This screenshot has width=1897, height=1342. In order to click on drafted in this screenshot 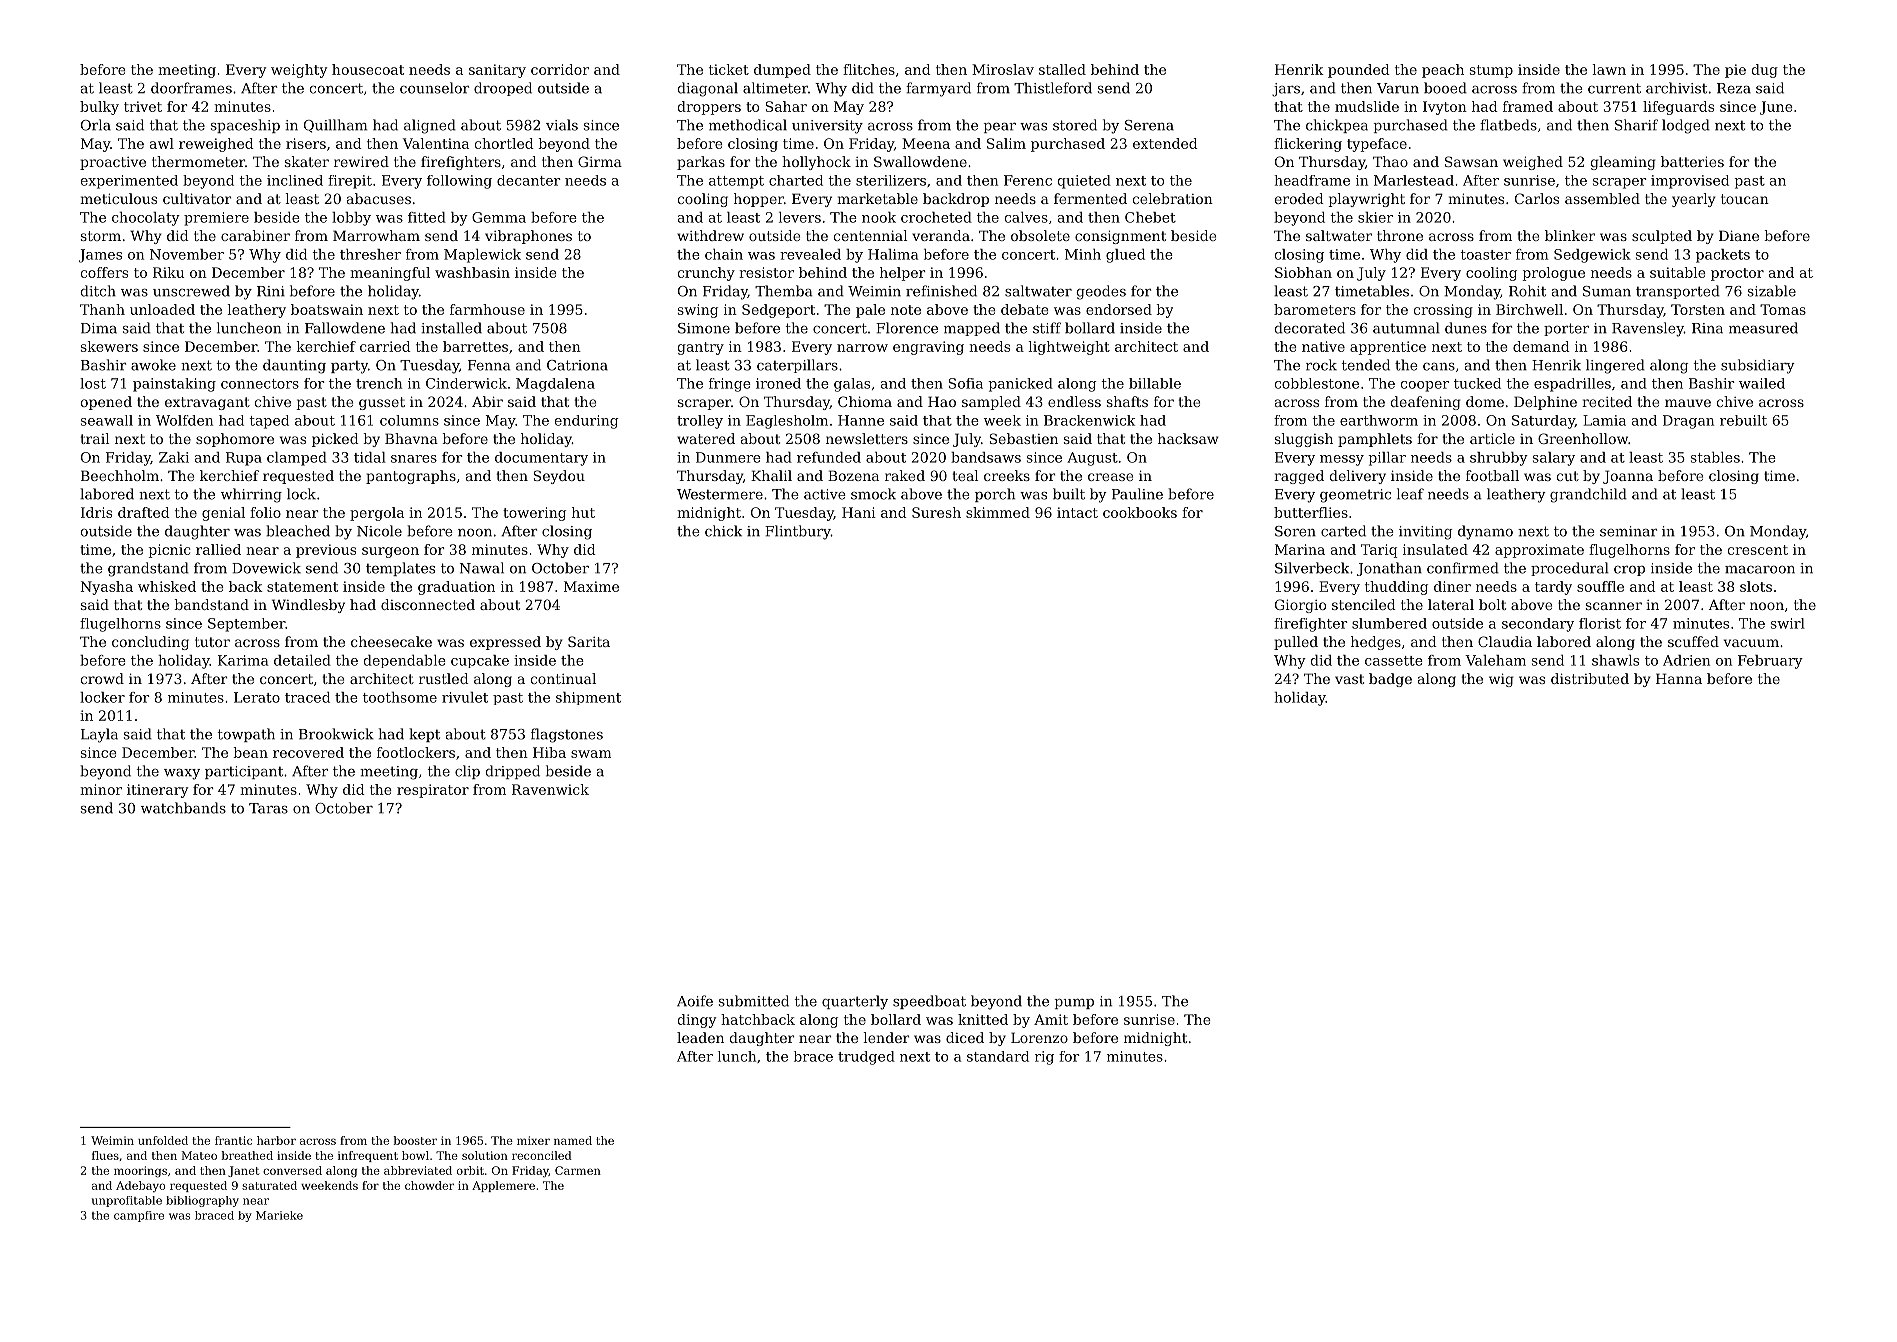, I will do `click(144, 512)`.
